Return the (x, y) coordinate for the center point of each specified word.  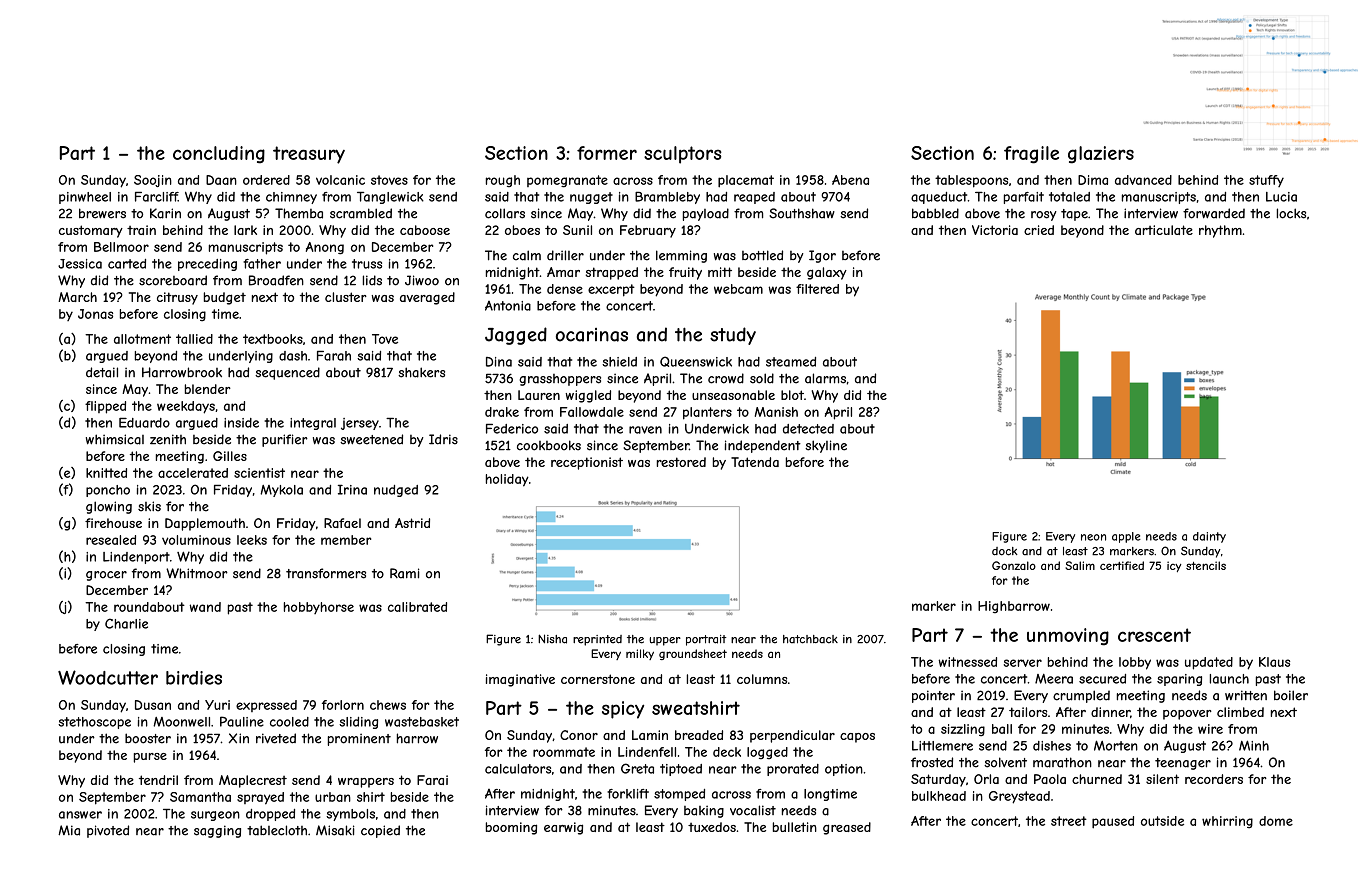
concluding (219, 155)
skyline (826, 446)
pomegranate (567, 181)
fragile (1031, 155)
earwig (563, 828)
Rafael (342, 523)
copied (380, 831)
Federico (512, 428)
